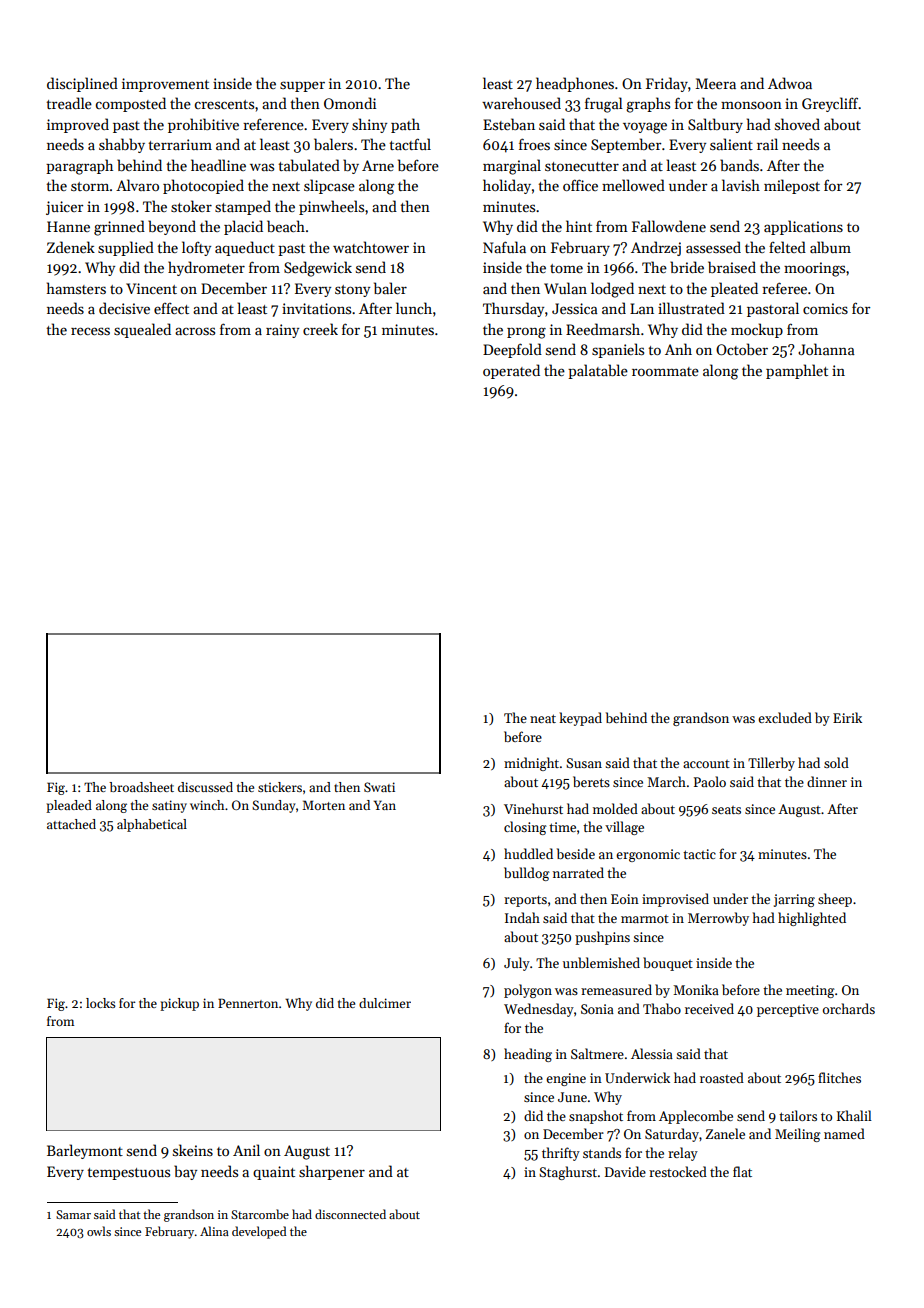 The height and width of the image is (1308, 924). Describe the element at coordinates (575, 84) in the image. I see `headphones` at that location.
